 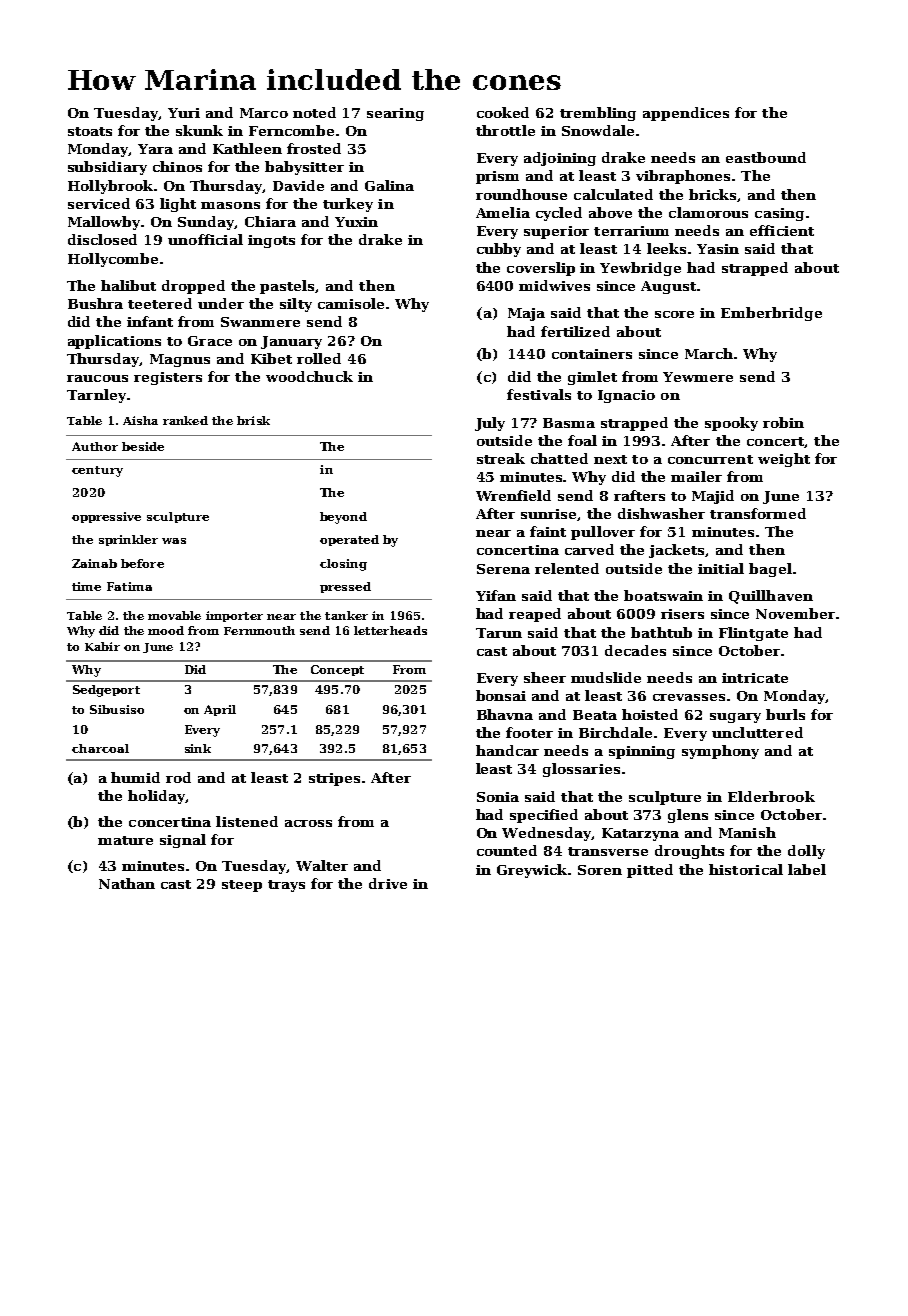 I want to click on robin, so click(x=783, y=422).
